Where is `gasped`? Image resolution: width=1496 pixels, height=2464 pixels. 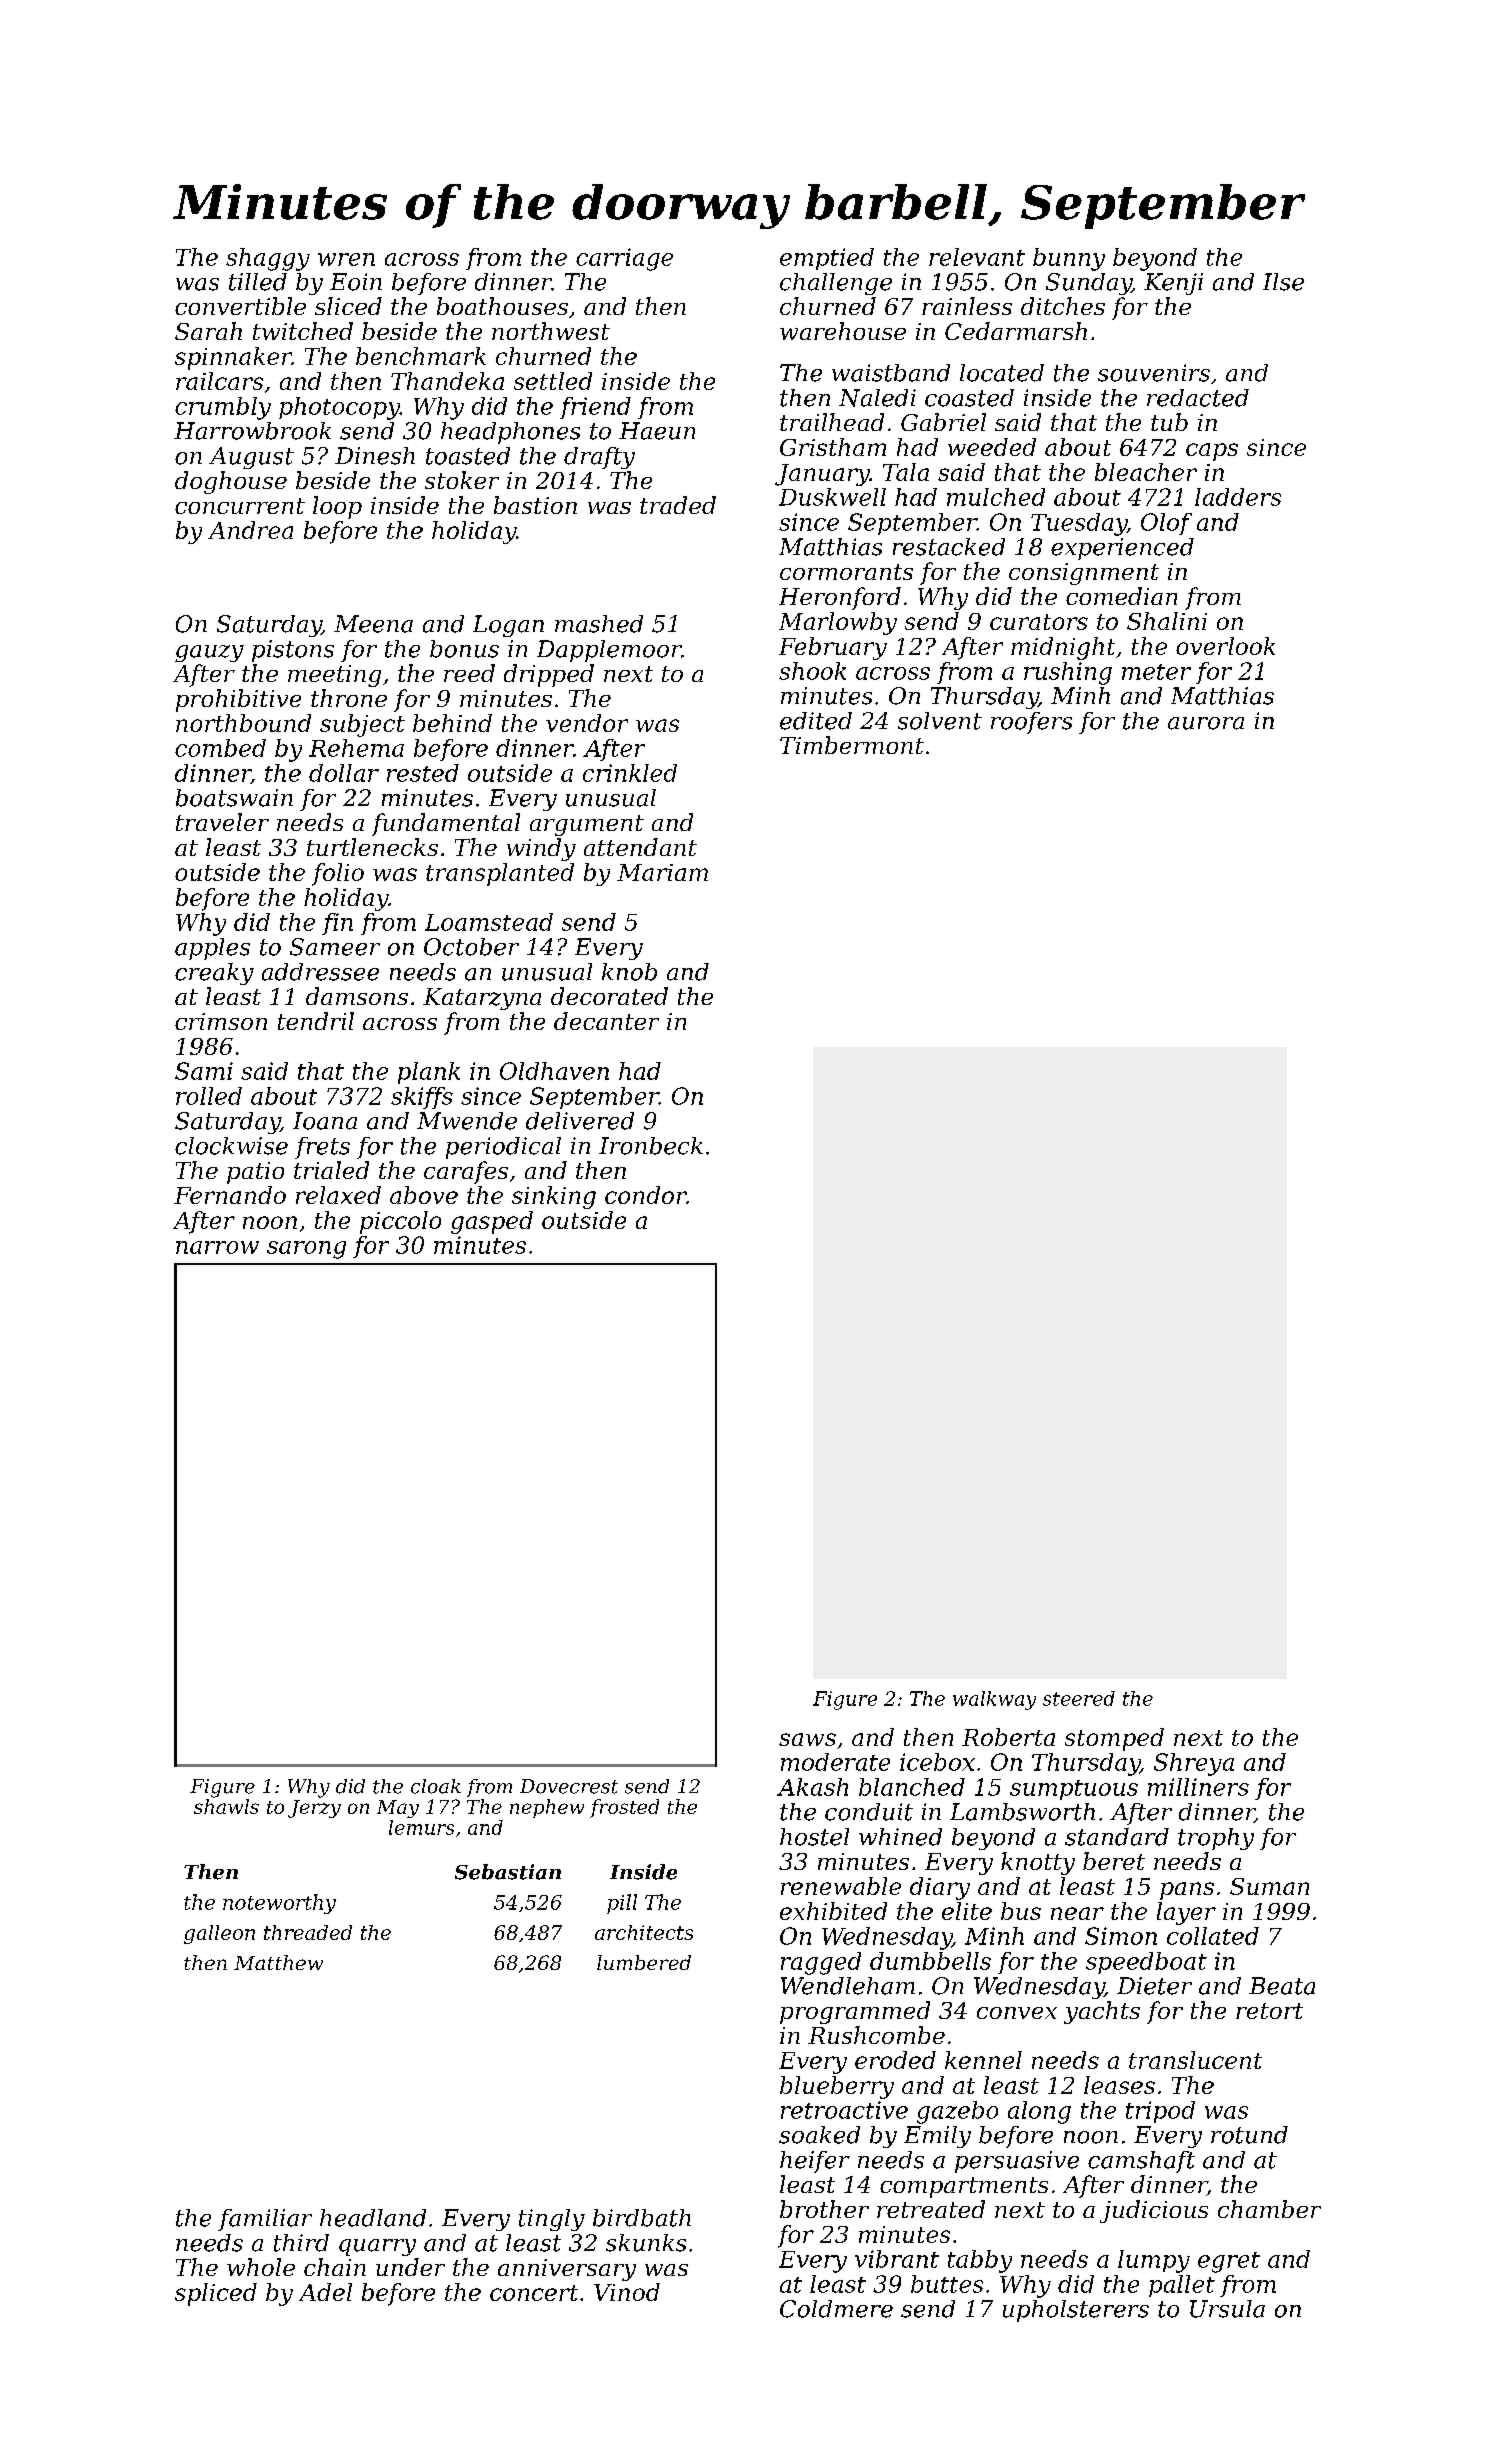
gasped is located at coordinates (492, 1222).
